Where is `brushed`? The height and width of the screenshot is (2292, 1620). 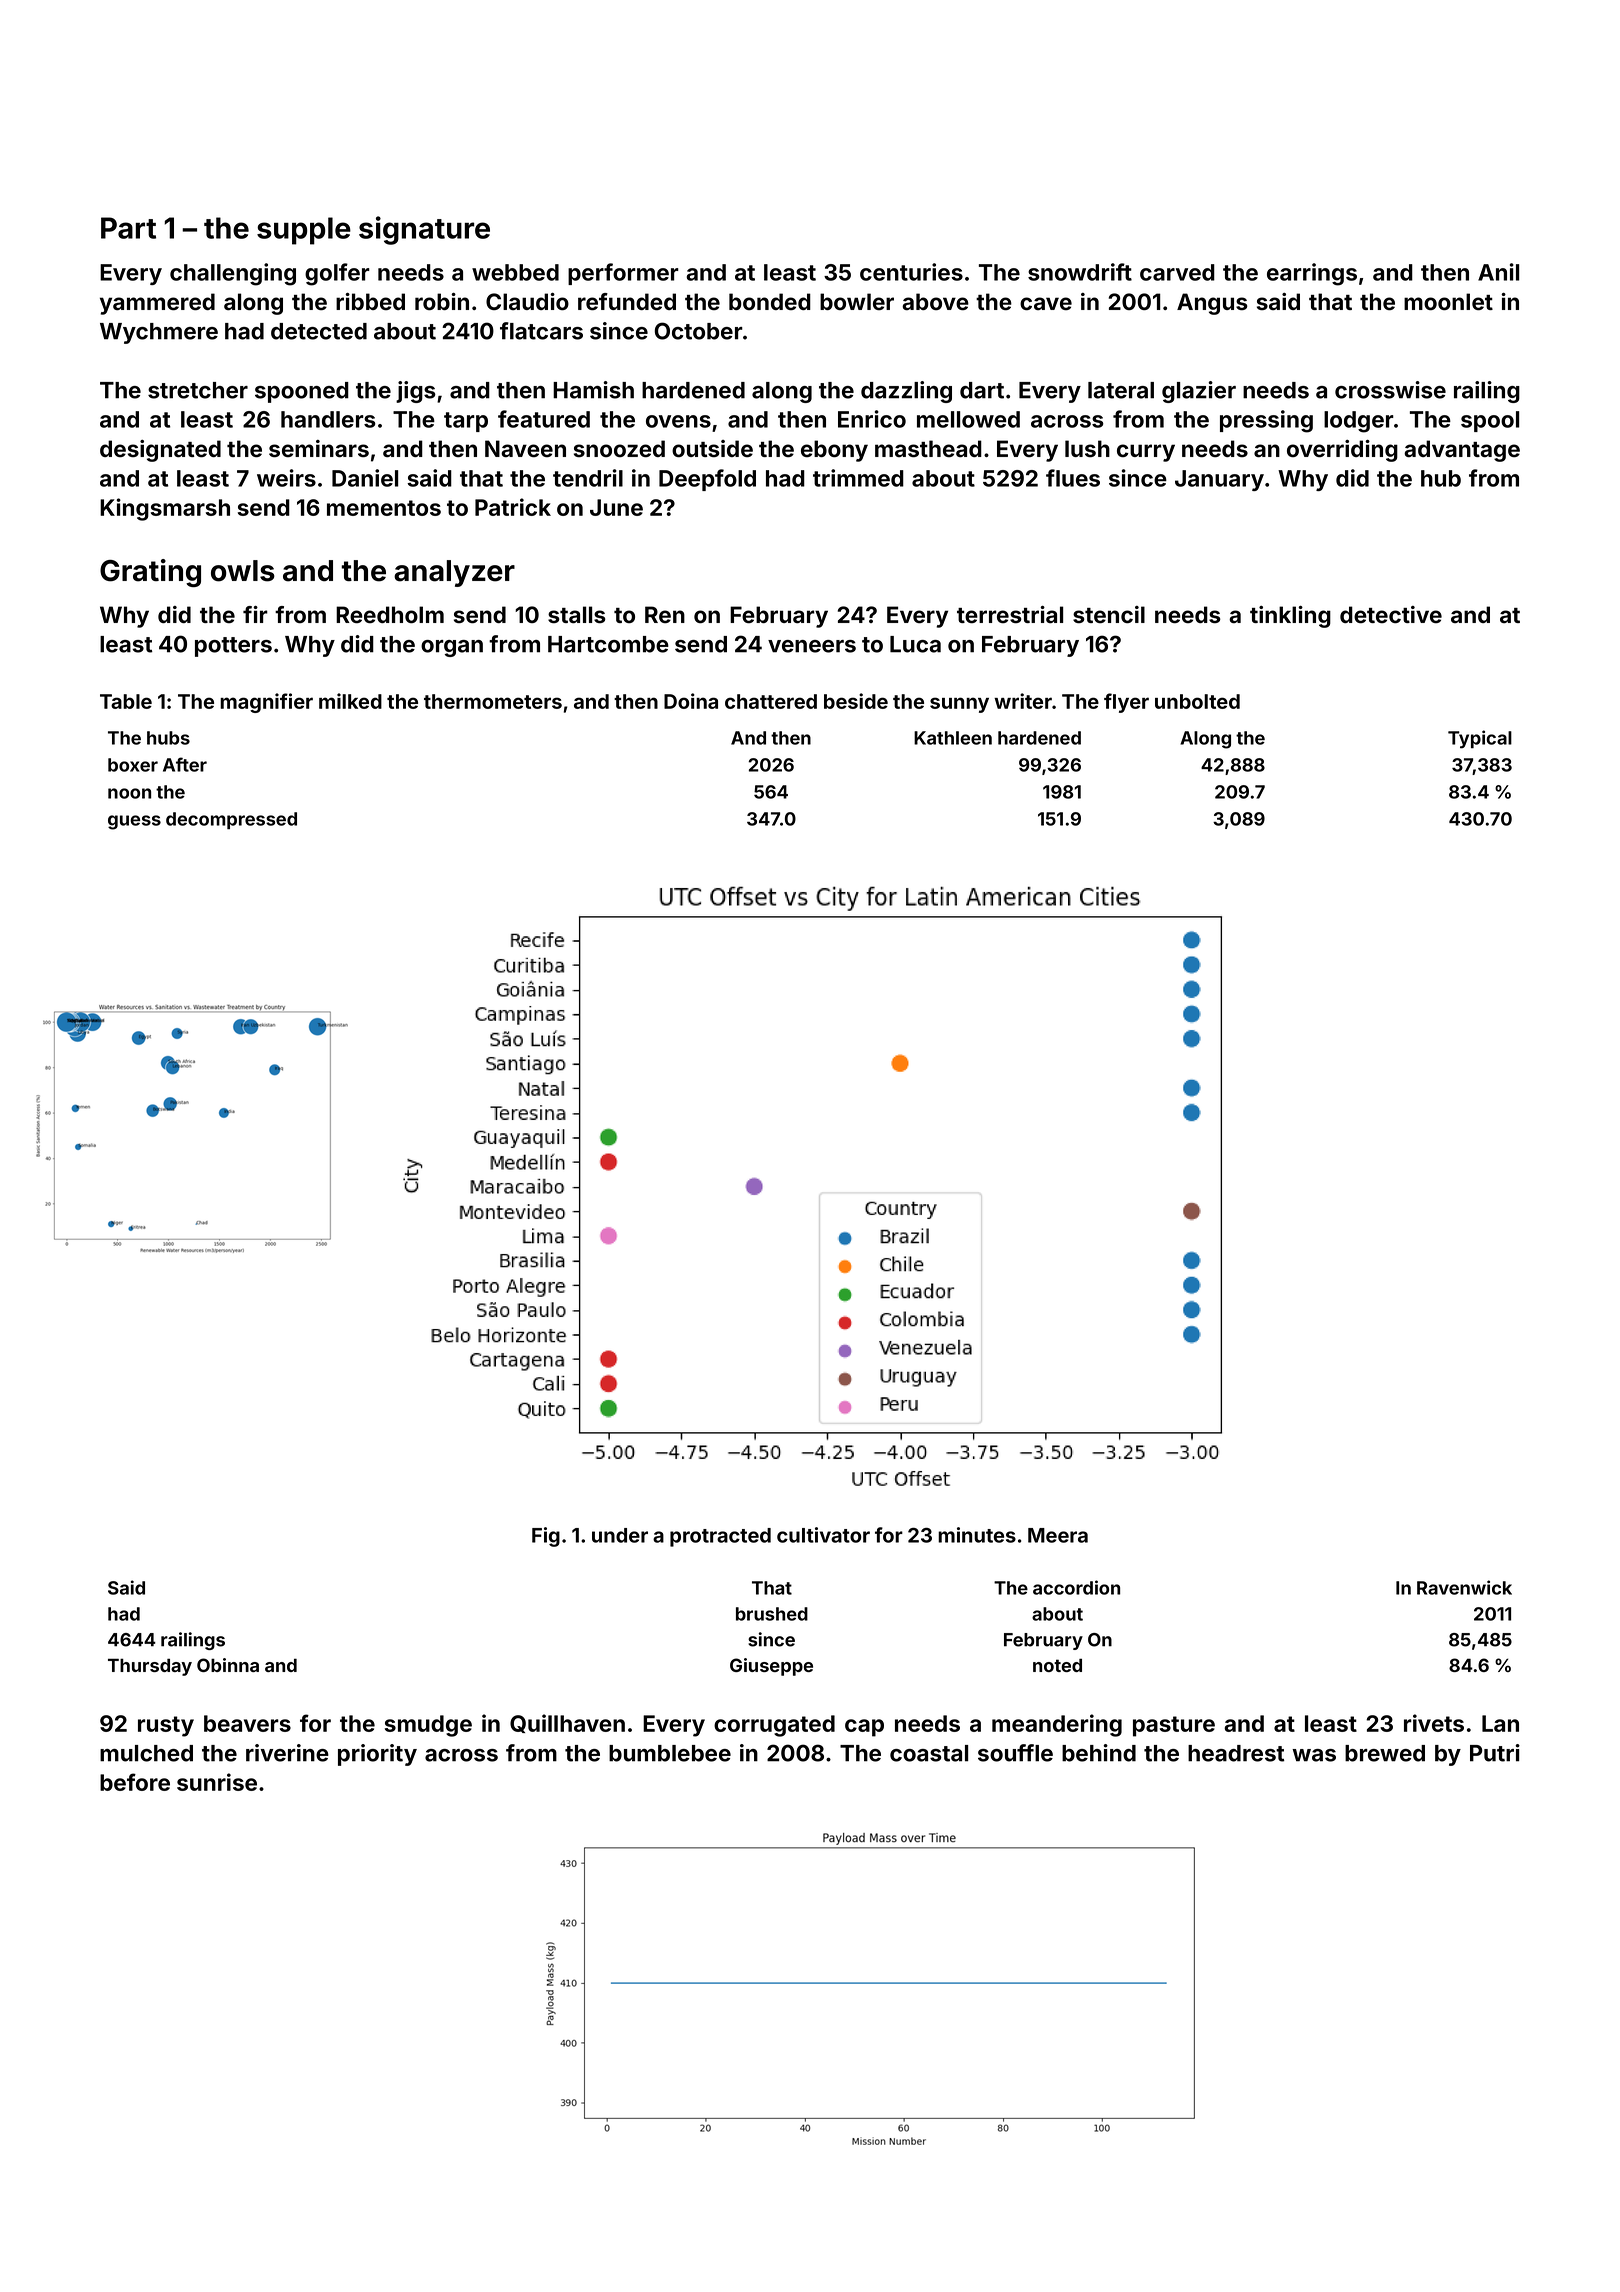 brushed is located at coordinates (772, 1614).
